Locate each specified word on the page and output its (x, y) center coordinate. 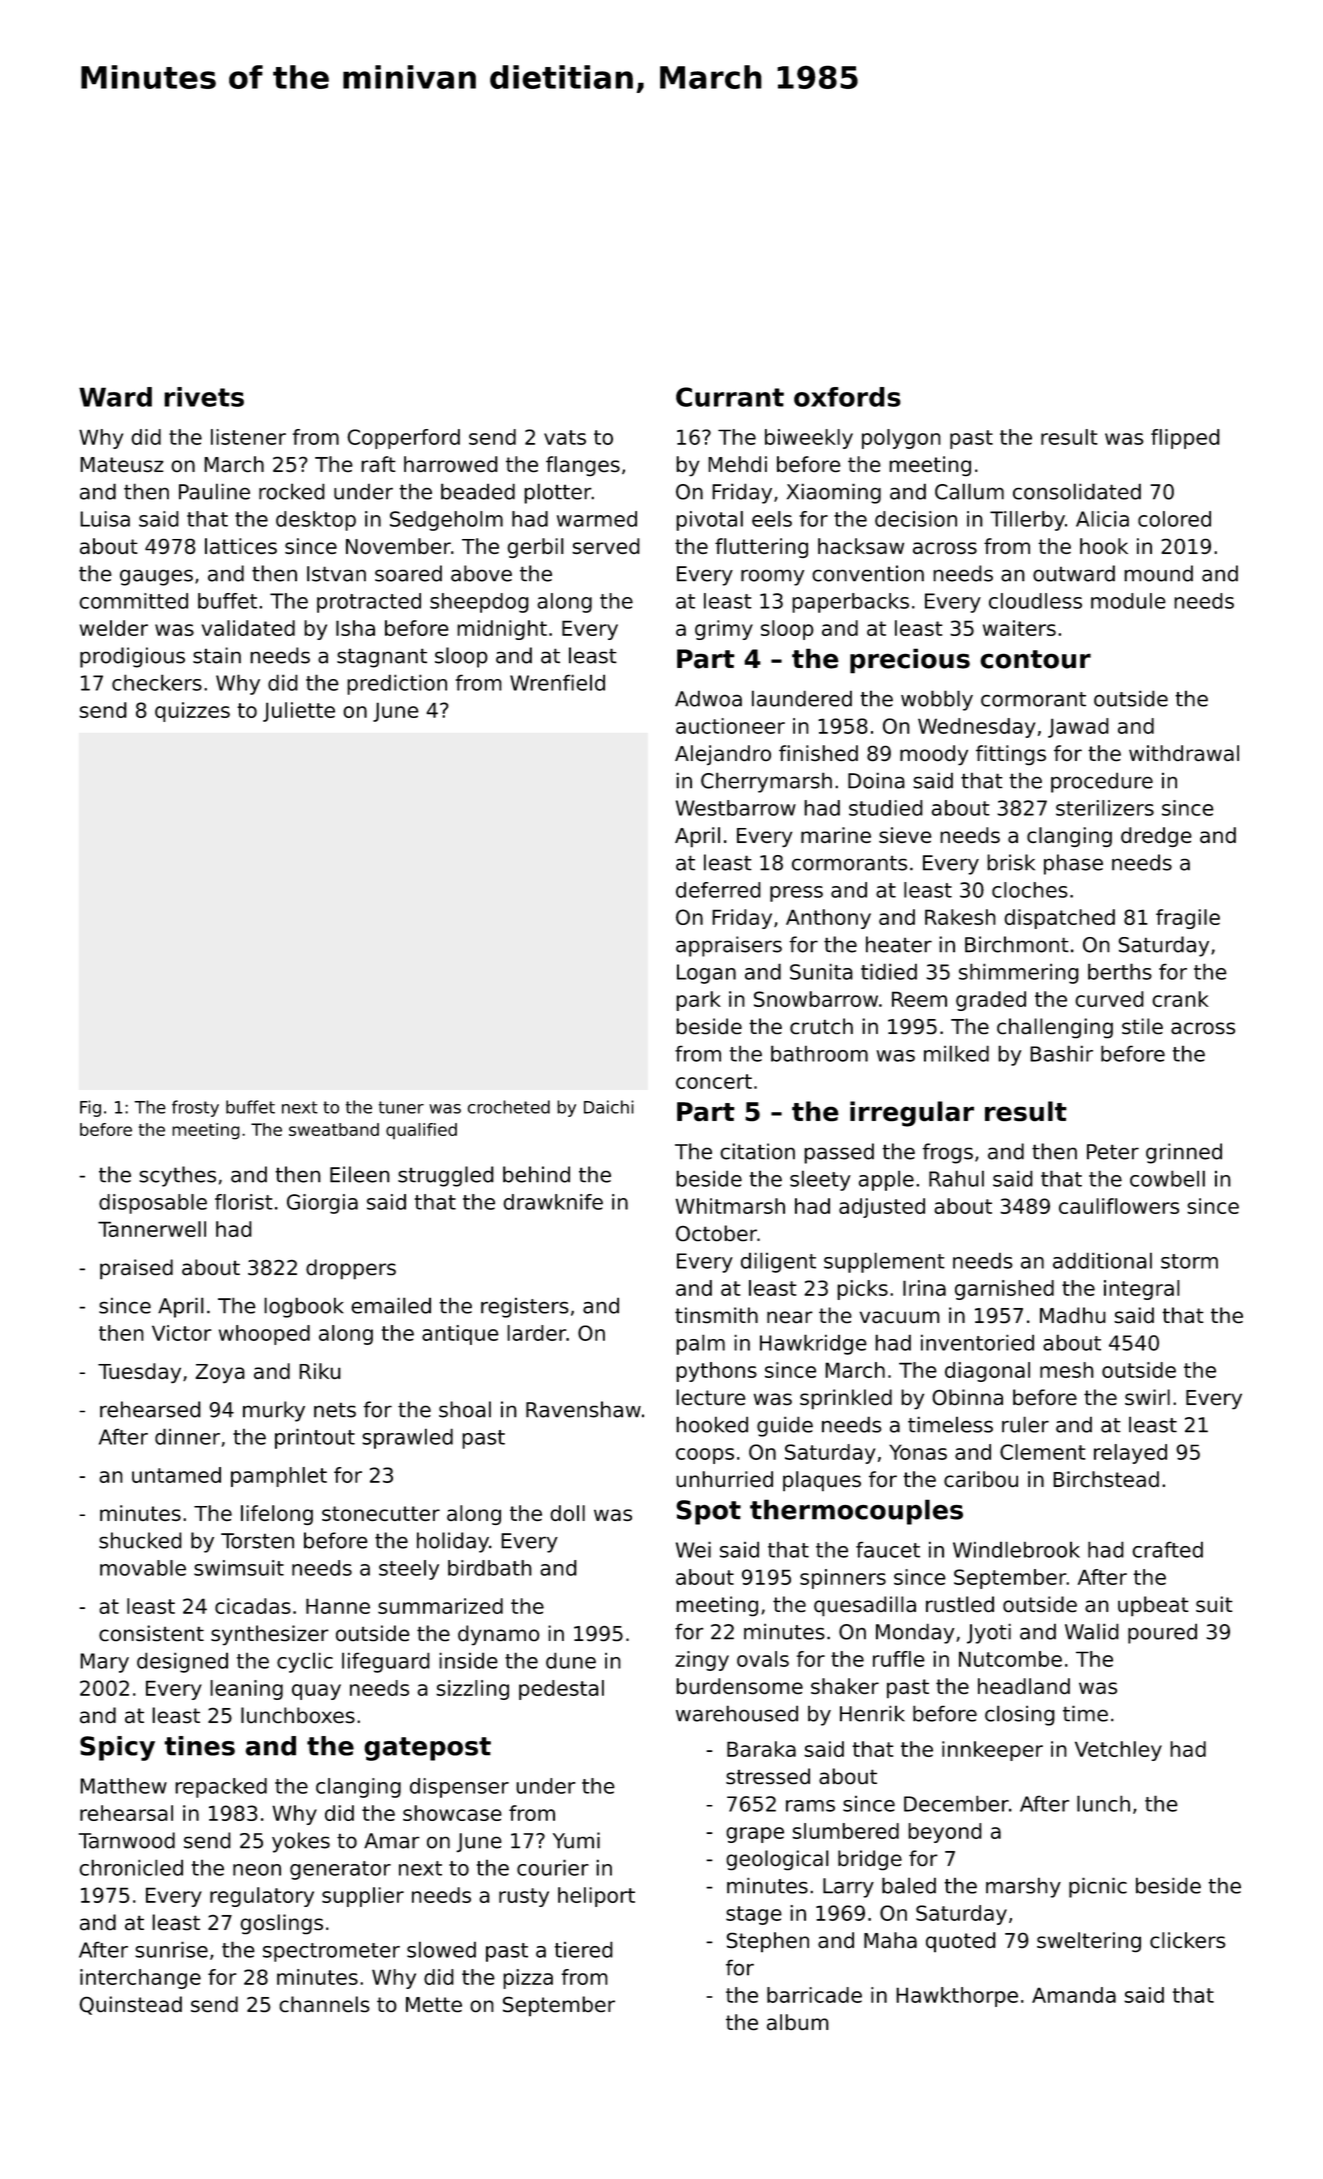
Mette (434, 2004)
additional (1102, 1260)
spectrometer (331, 1952)
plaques (822, 1481)
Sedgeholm (446, 521)
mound (1158, 573)
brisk (1011, 862)
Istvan (336, 574)
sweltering (1089, 1942)
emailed (391, 1305)
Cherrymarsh (766, 782)
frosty (195, 1108)
